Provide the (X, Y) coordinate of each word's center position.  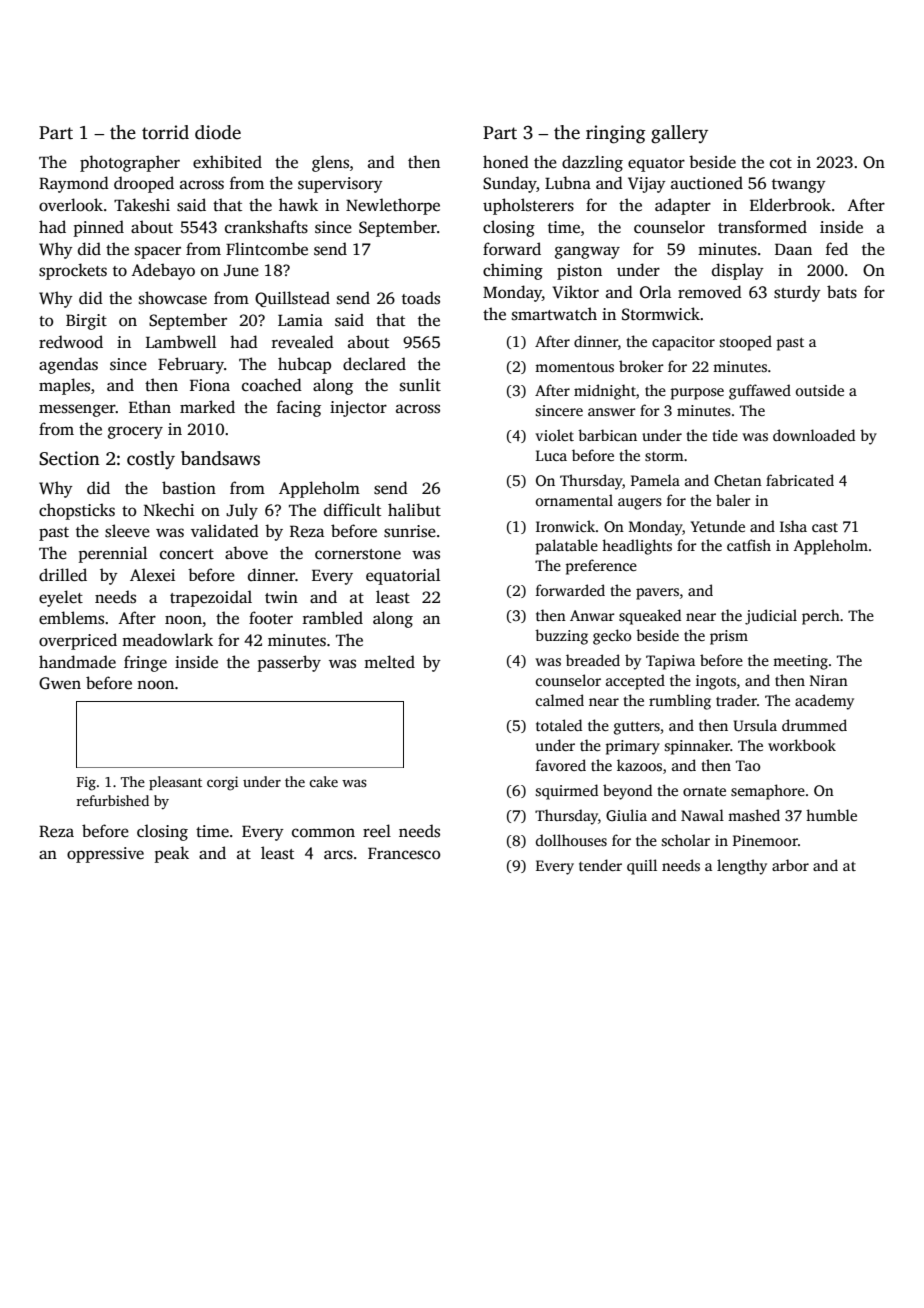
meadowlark (167, 639)
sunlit (420, 385)
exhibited (227, 162)
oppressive (105, 855)
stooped (746, 343)
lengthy (742, 867)
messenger (77, 410)
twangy (799, 186)
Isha (793, 526)
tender (600, 865)
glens (330, 163)
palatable (567, 547)
